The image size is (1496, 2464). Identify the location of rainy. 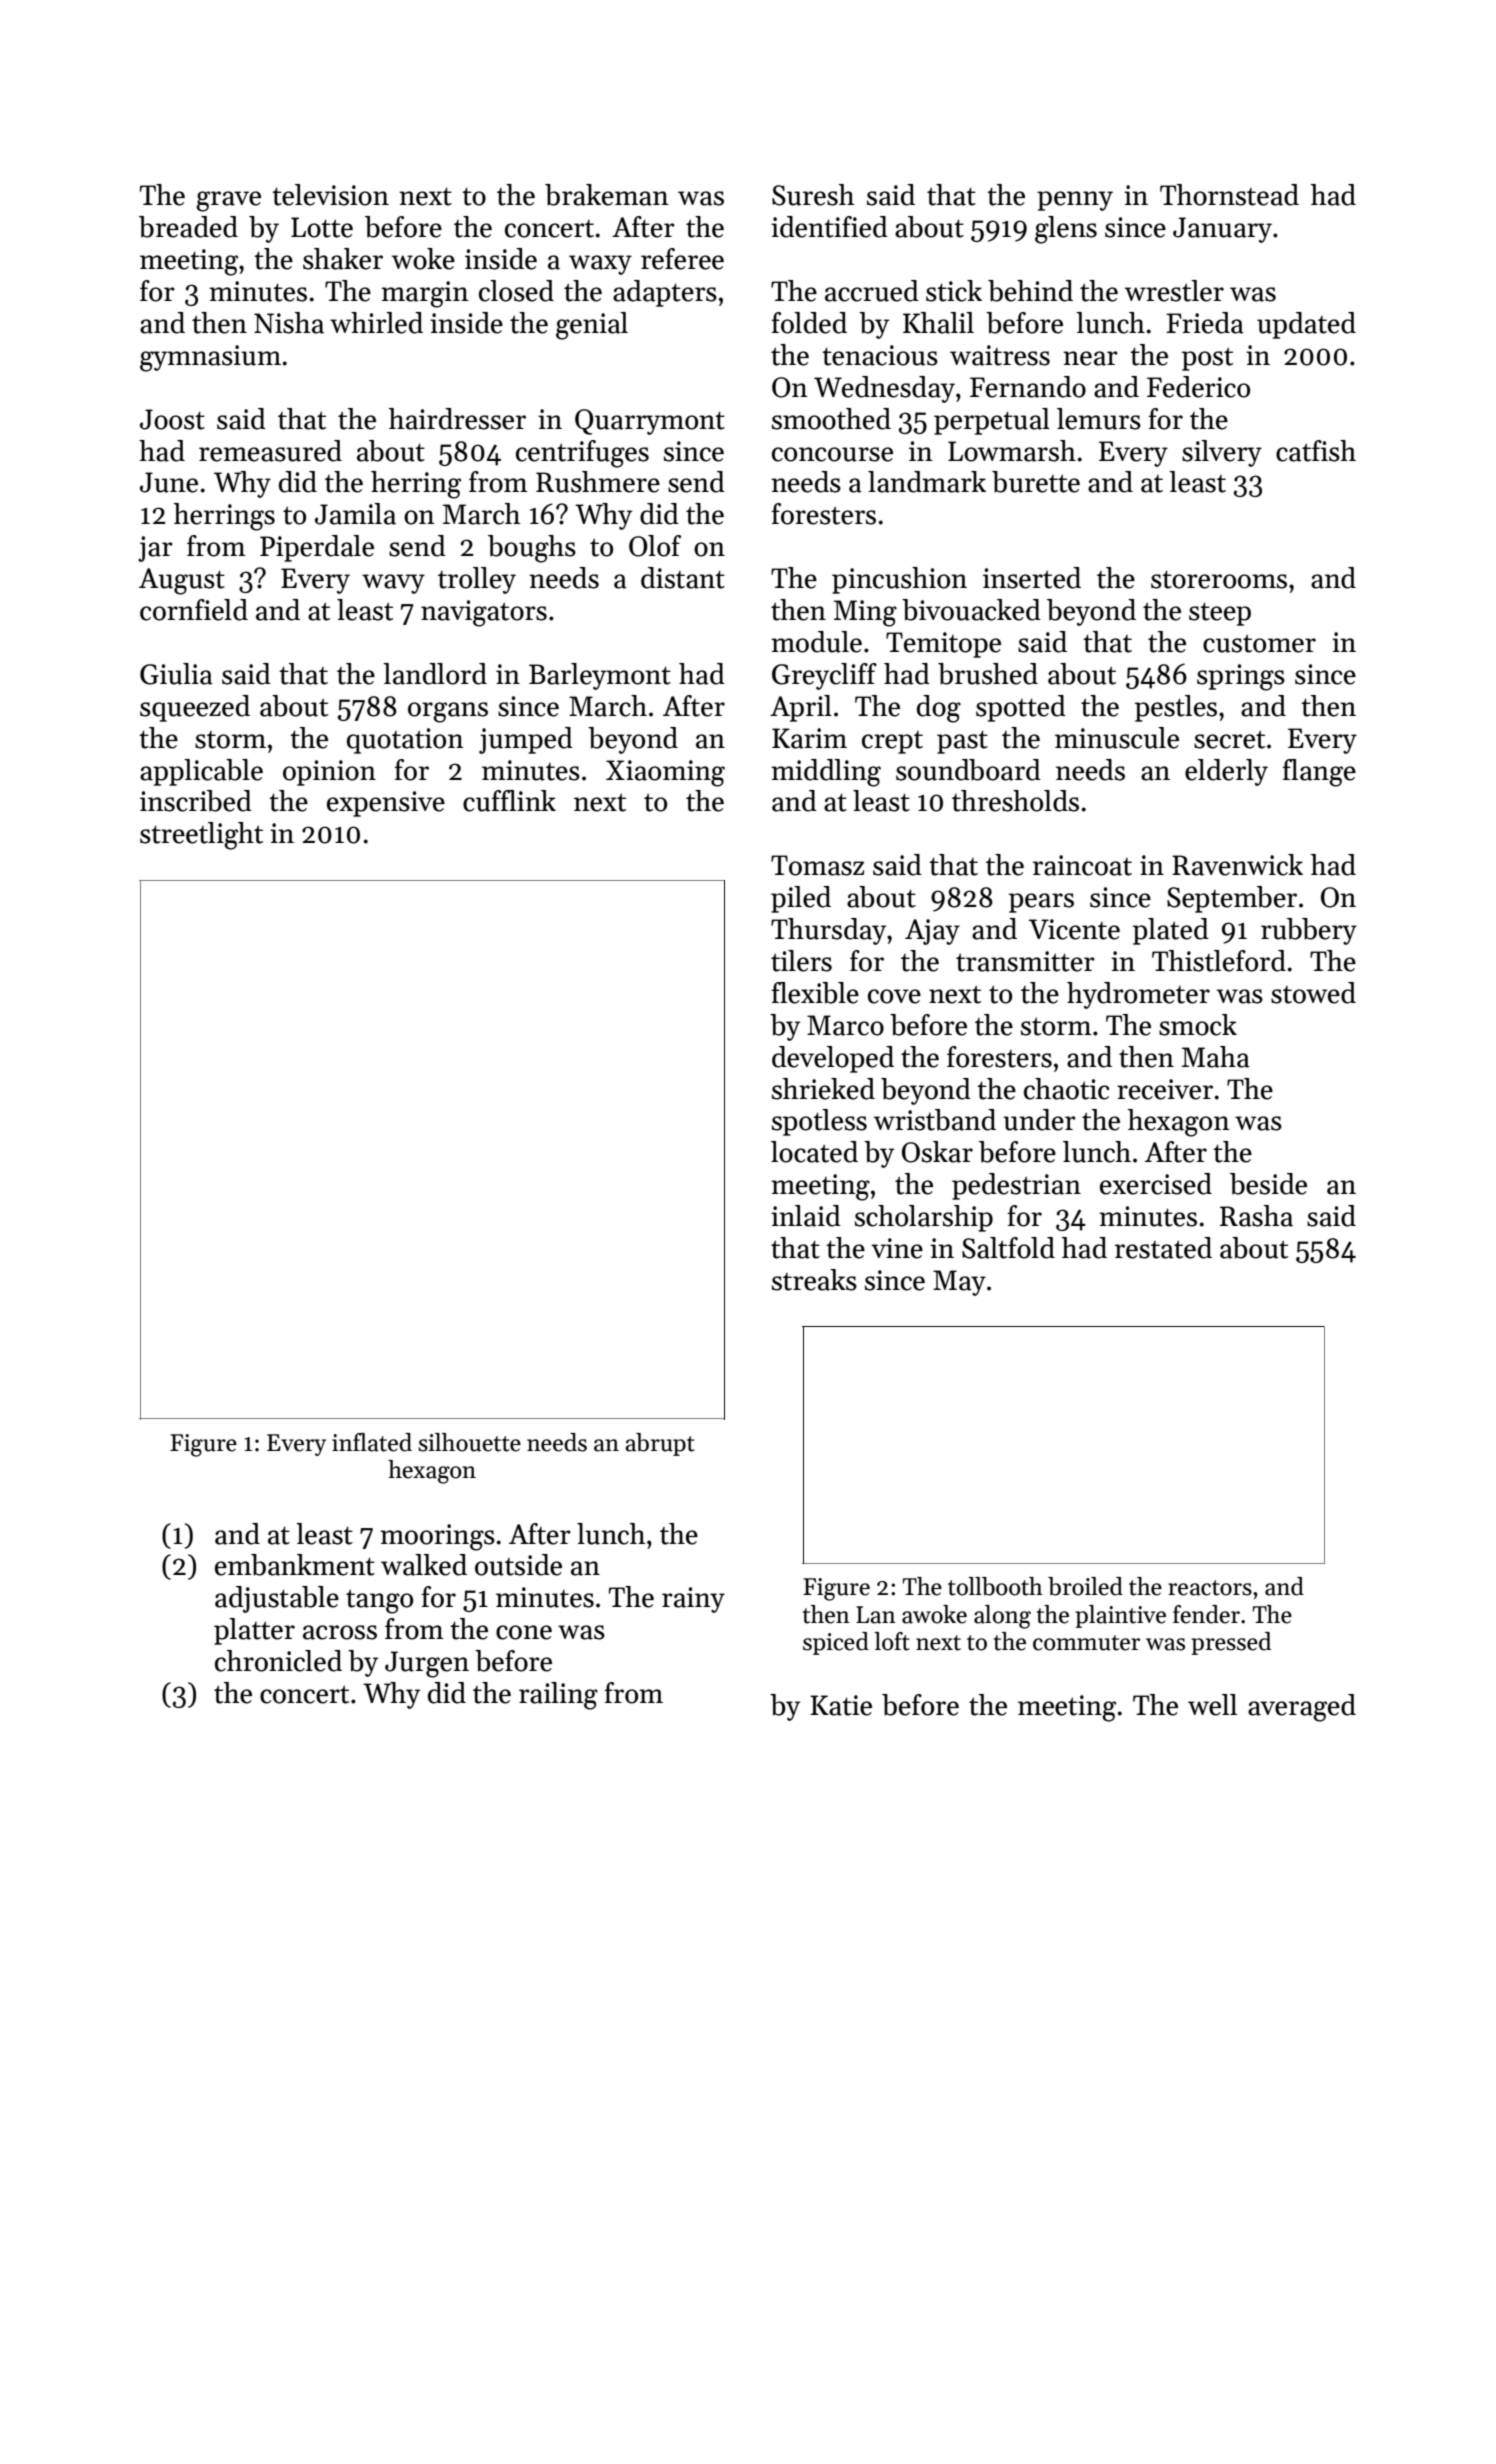
(693, 1600).
